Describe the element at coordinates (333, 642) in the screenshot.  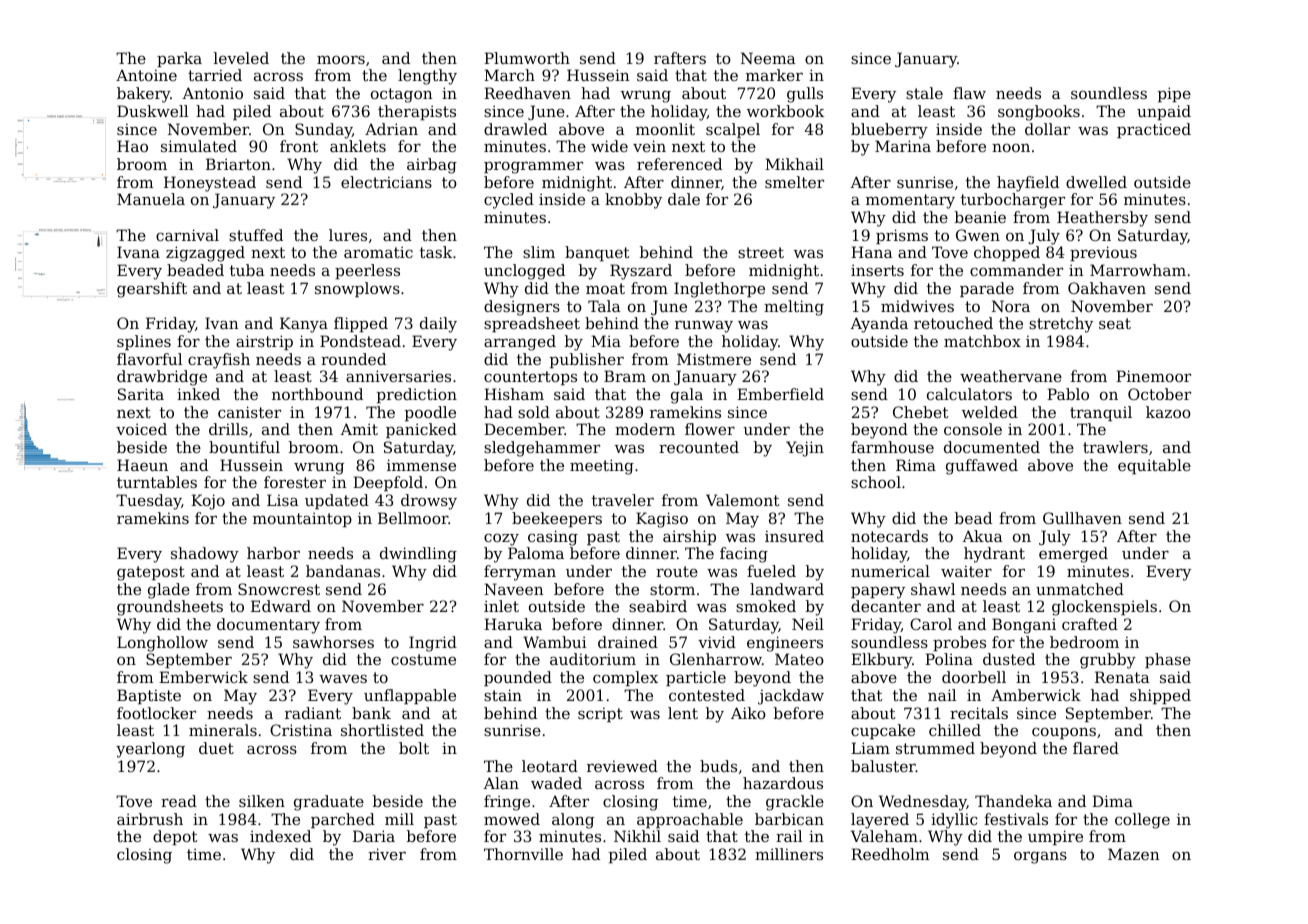
I see `sawhorses` at that location.
